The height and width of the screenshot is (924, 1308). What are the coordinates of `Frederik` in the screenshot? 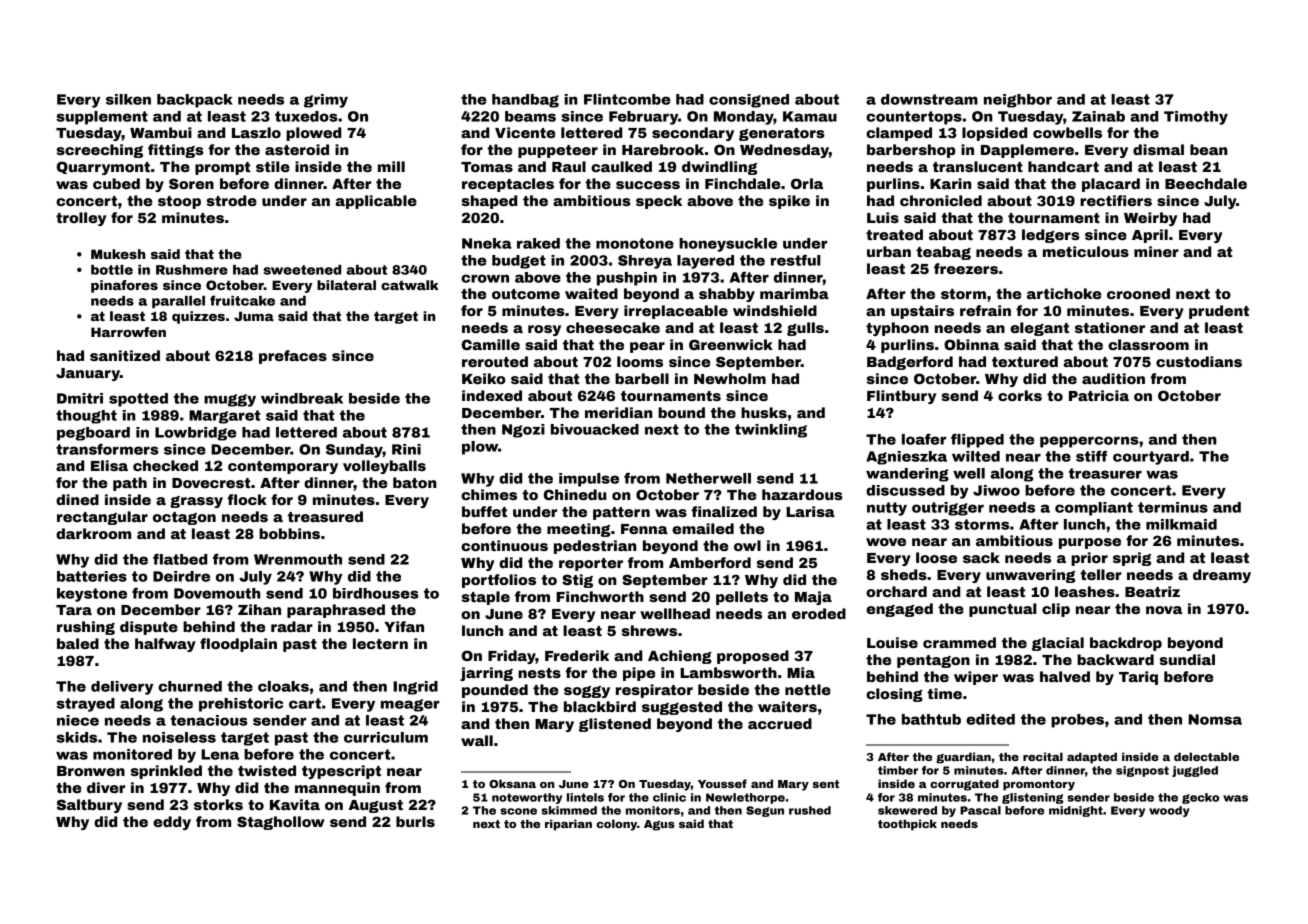 It's located at (577, 655).
